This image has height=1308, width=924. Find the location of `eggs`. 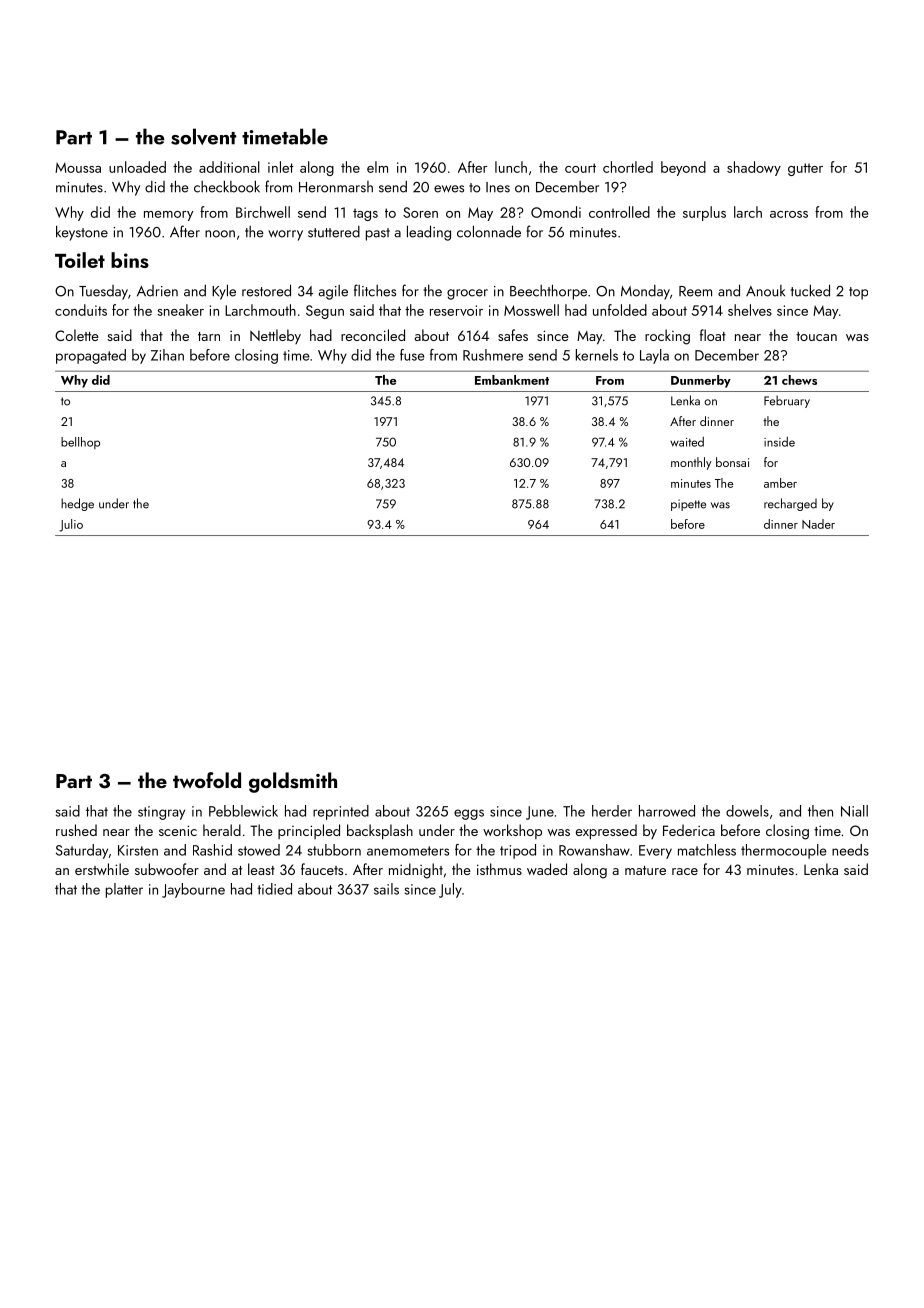

eggs is located at coordinates (469, 814).
